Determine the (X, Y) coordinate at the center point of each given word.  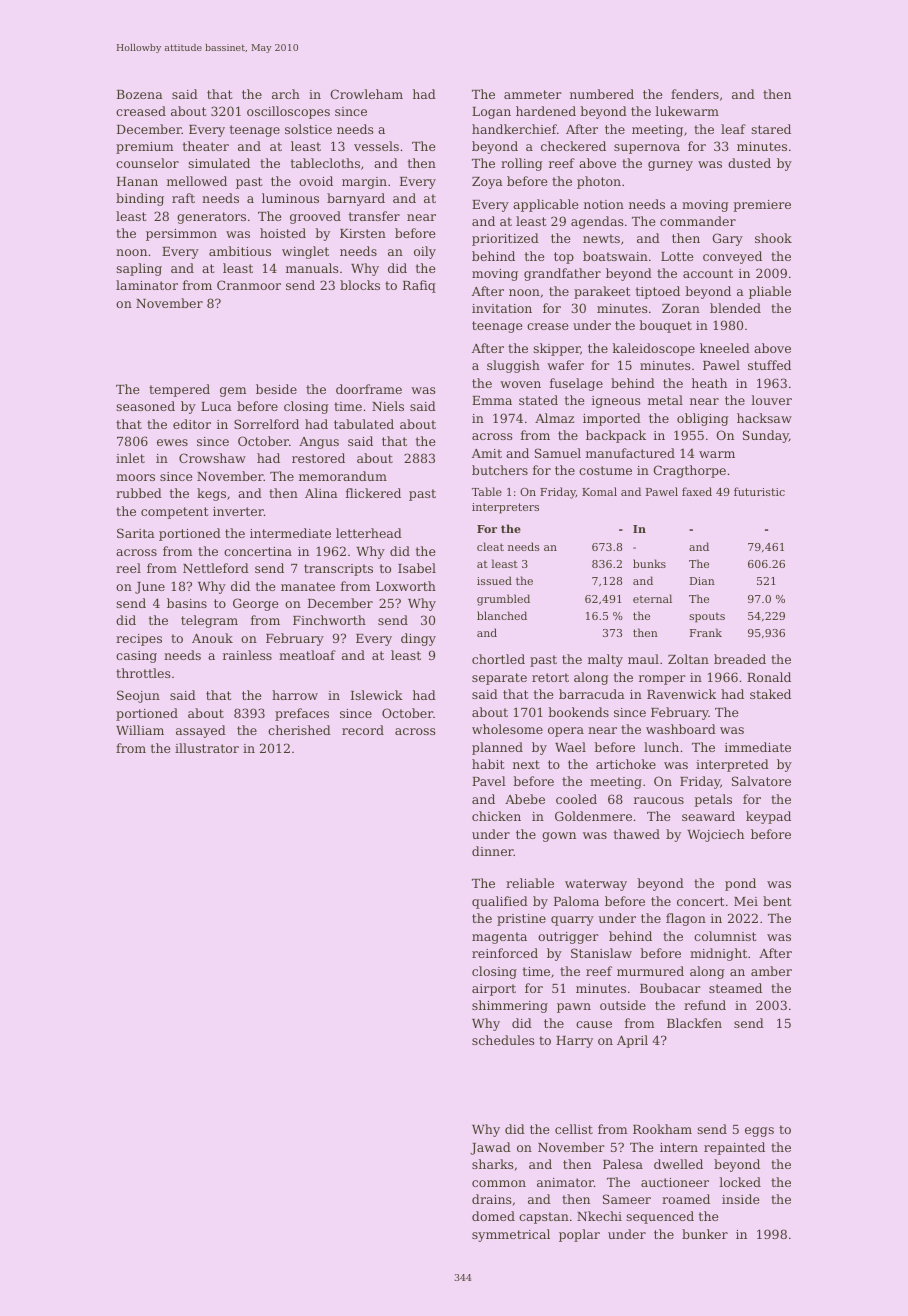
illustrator (207, 748)
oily (425, 252)
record (363, 730)
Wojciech (715, 835)
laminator (147, 285)
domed (493, 1216)
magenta (499, 938)
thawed (637, 834)
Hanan (137, 181)
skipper (556, 349)
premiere (762, 206)
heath (709, 383)
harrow (295, 695)
